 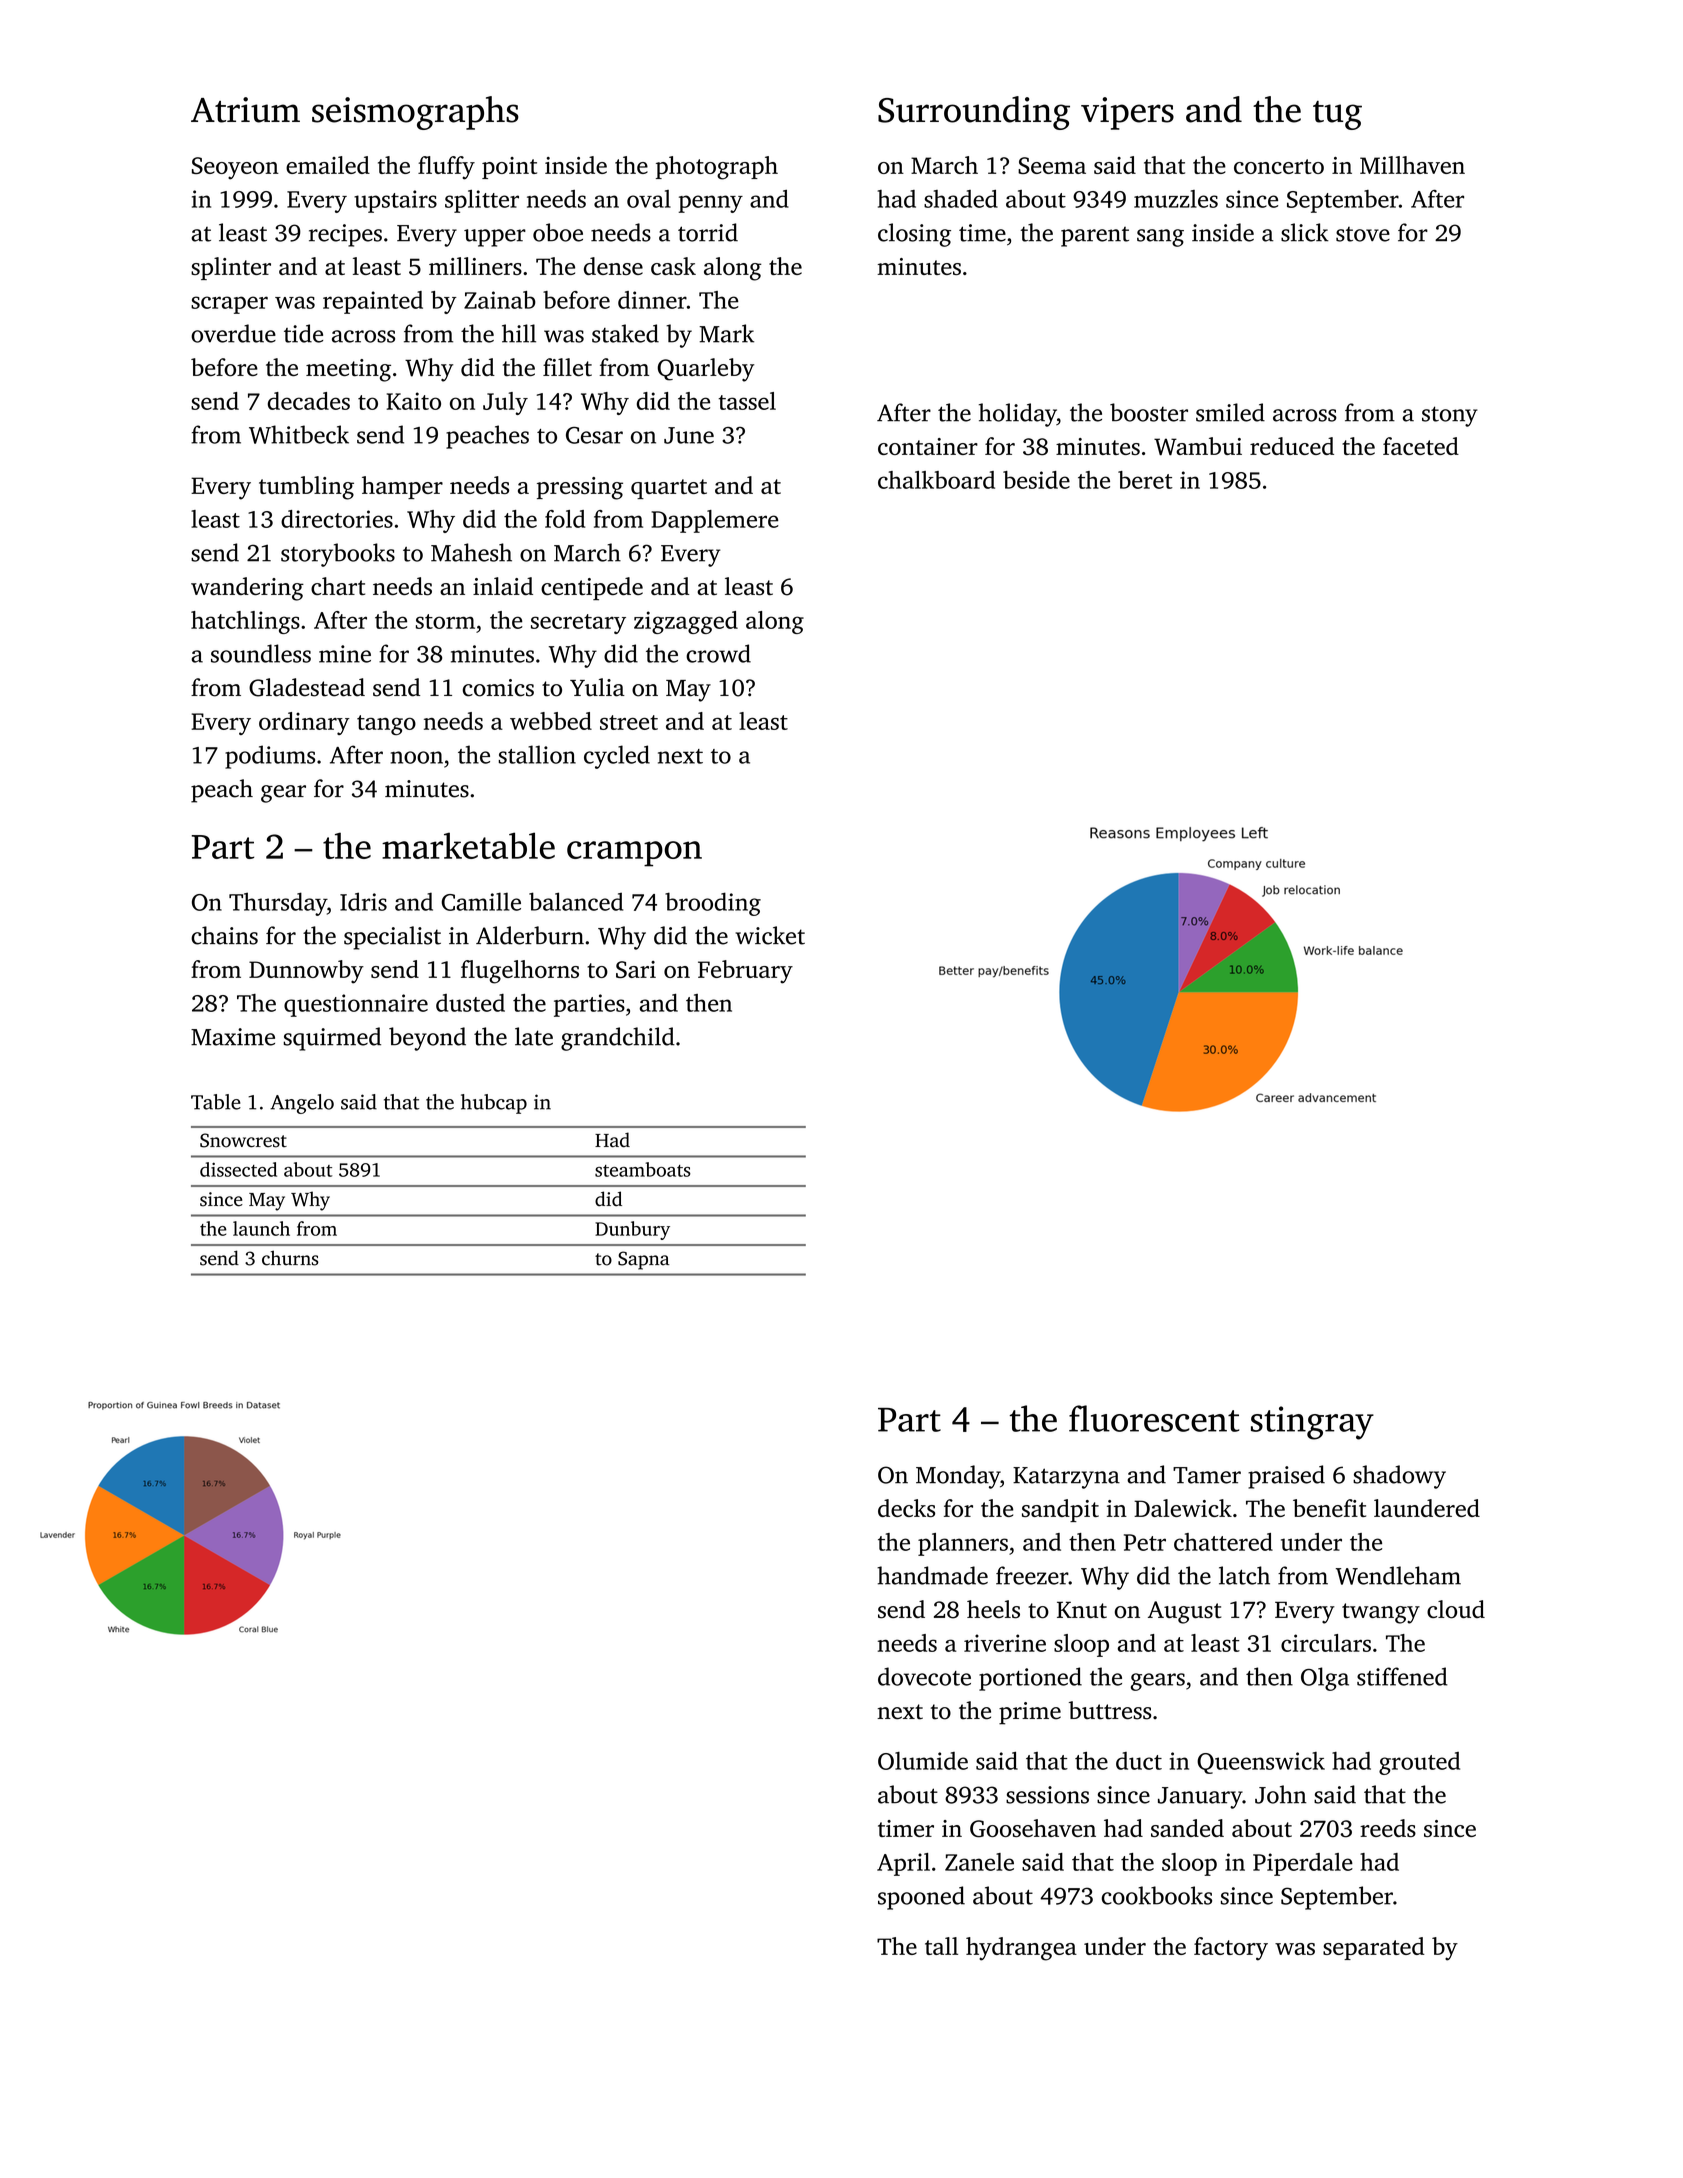 What do you see at coordinates (261, 653) in the screenshot?
I see `soundless` at bounding box center [261, 653].
